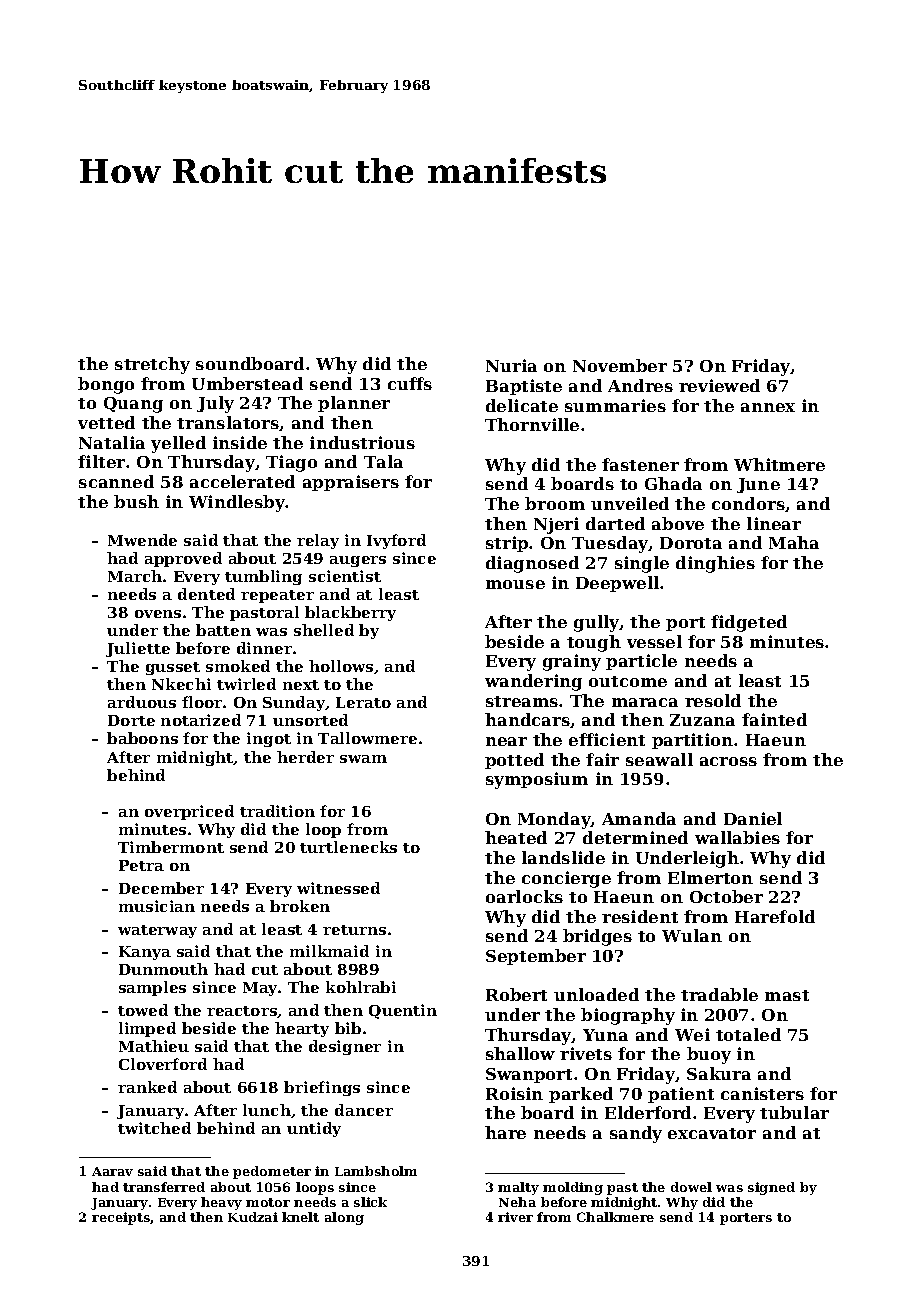  What do you see at coordinates (586, 1053) in the screenshot?
I see `rivets` at bounding box center [586, 1053].
